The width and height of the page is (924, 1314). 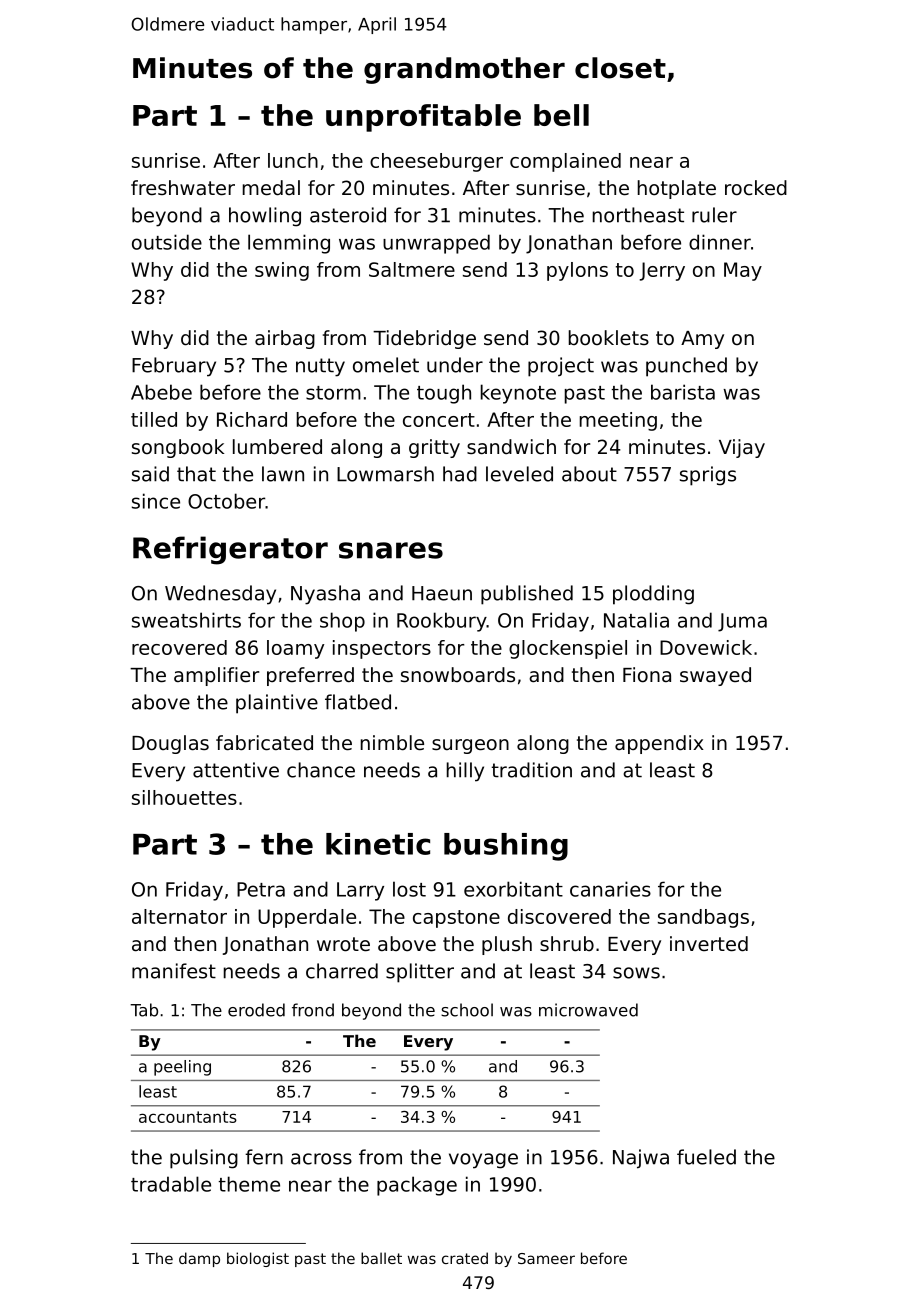 What do you see at coordinates (610, 889) in the page?
I see `canaries` at bounding box center [610, 889].
